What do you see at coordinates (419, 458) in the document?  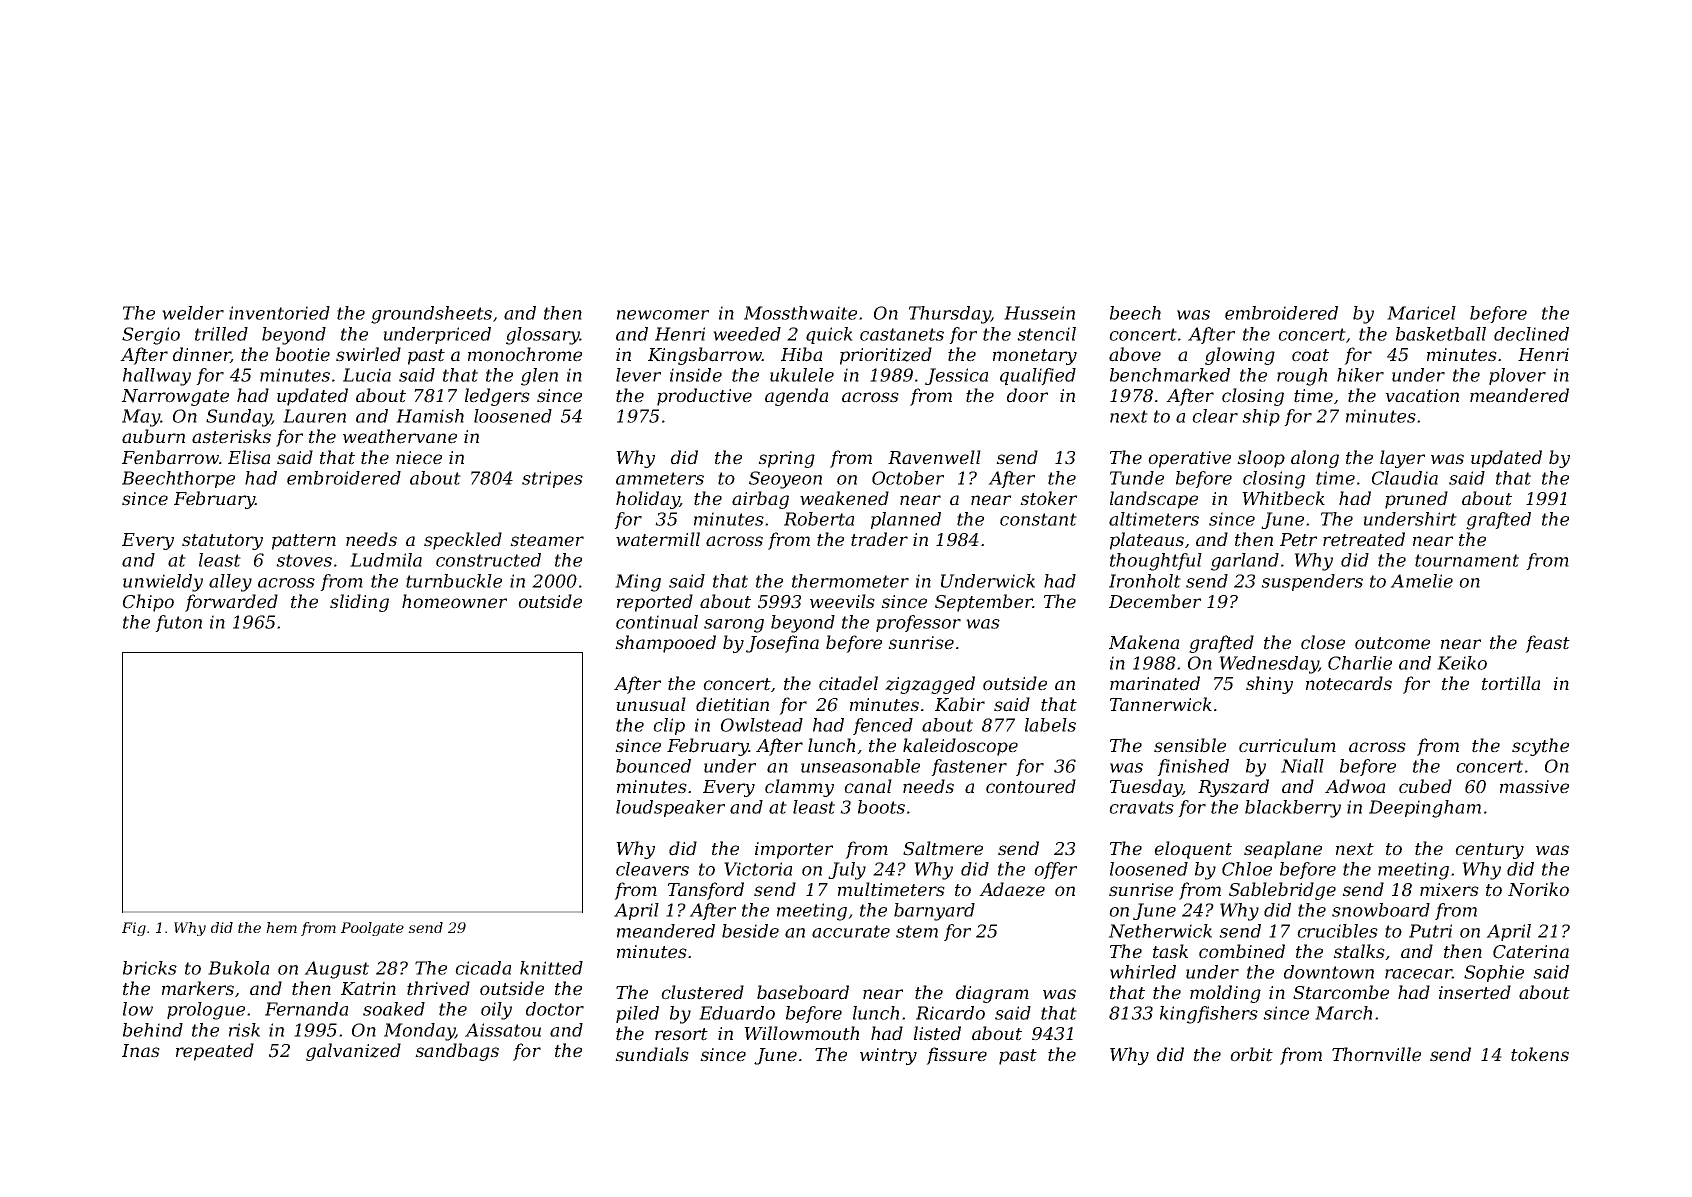 I see `niece` at bounding box center [419, 458].
